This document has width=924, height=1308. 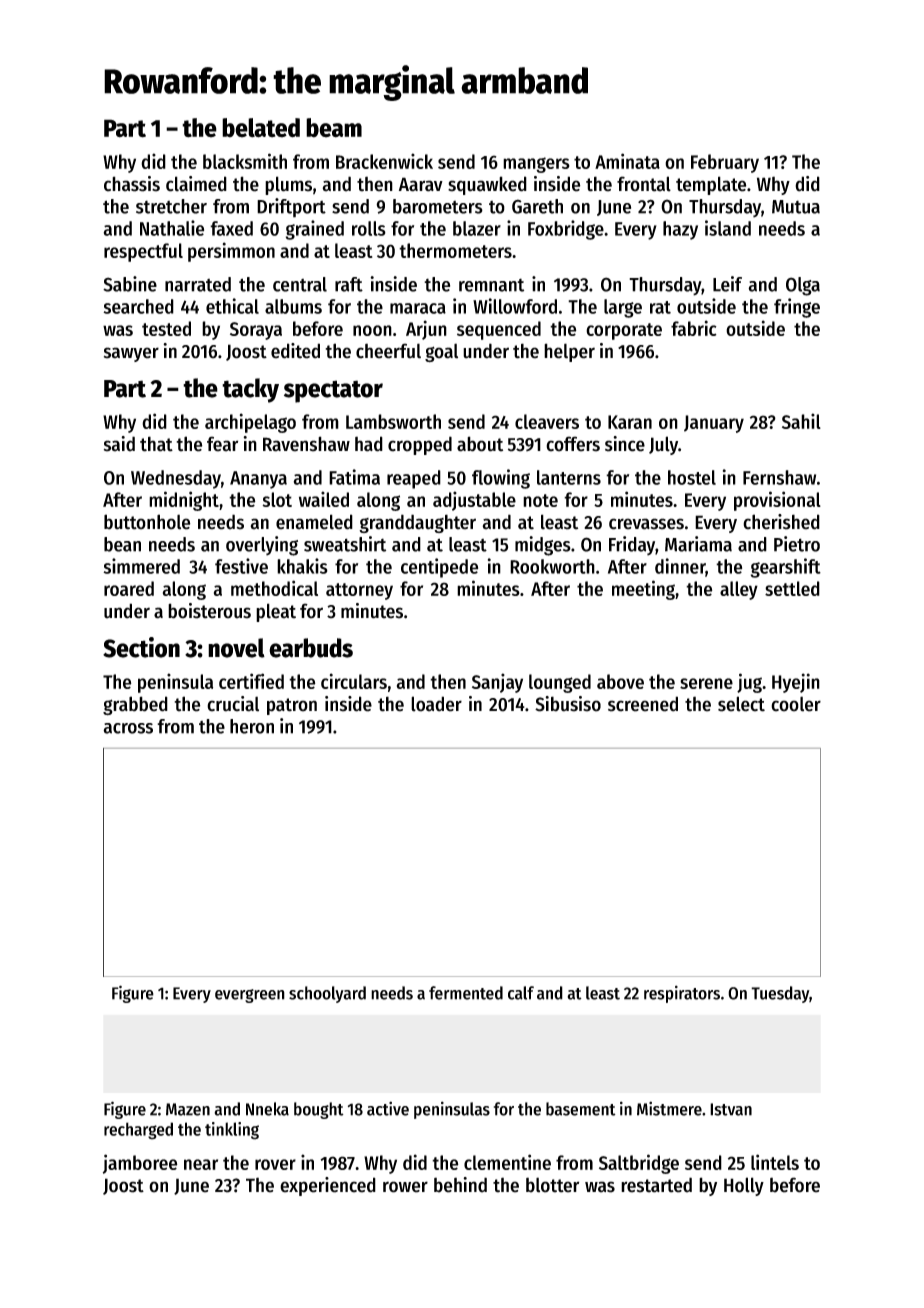 I want to click on blacksmith, so click(x=245, y=161).
